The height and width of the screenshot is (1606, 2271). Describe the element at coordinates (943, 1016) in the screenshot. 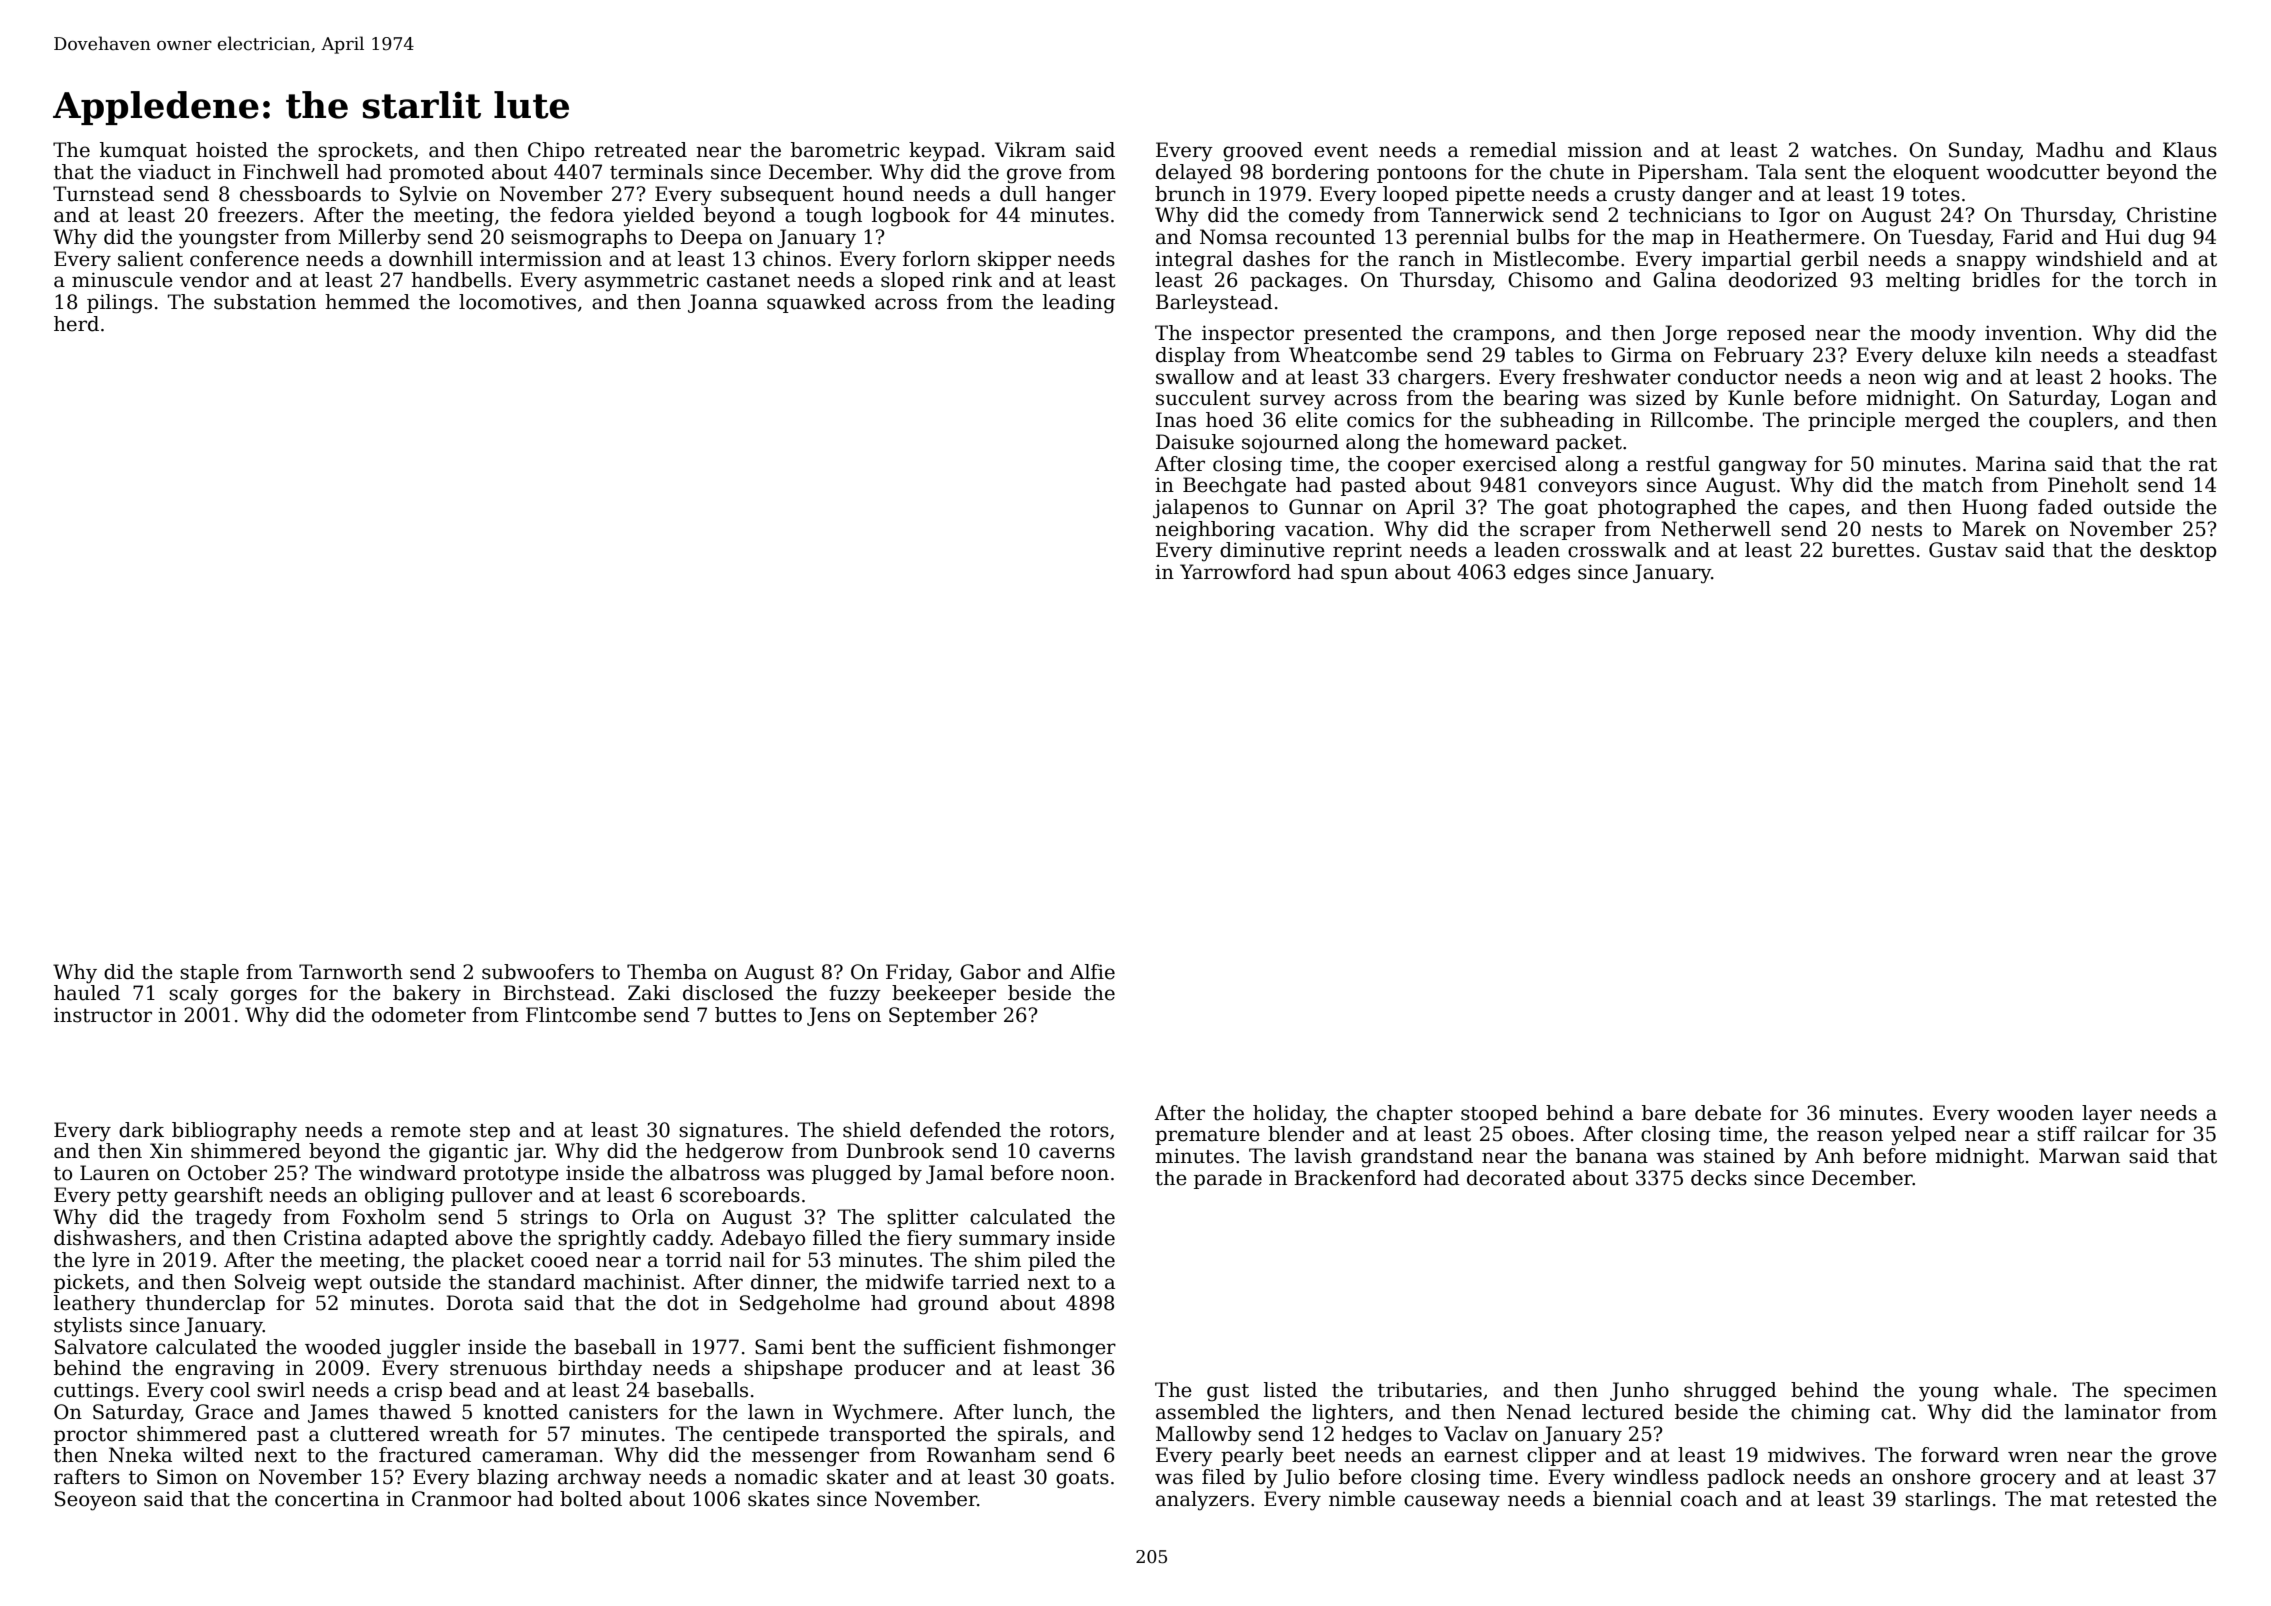

I see `September` at that location.
